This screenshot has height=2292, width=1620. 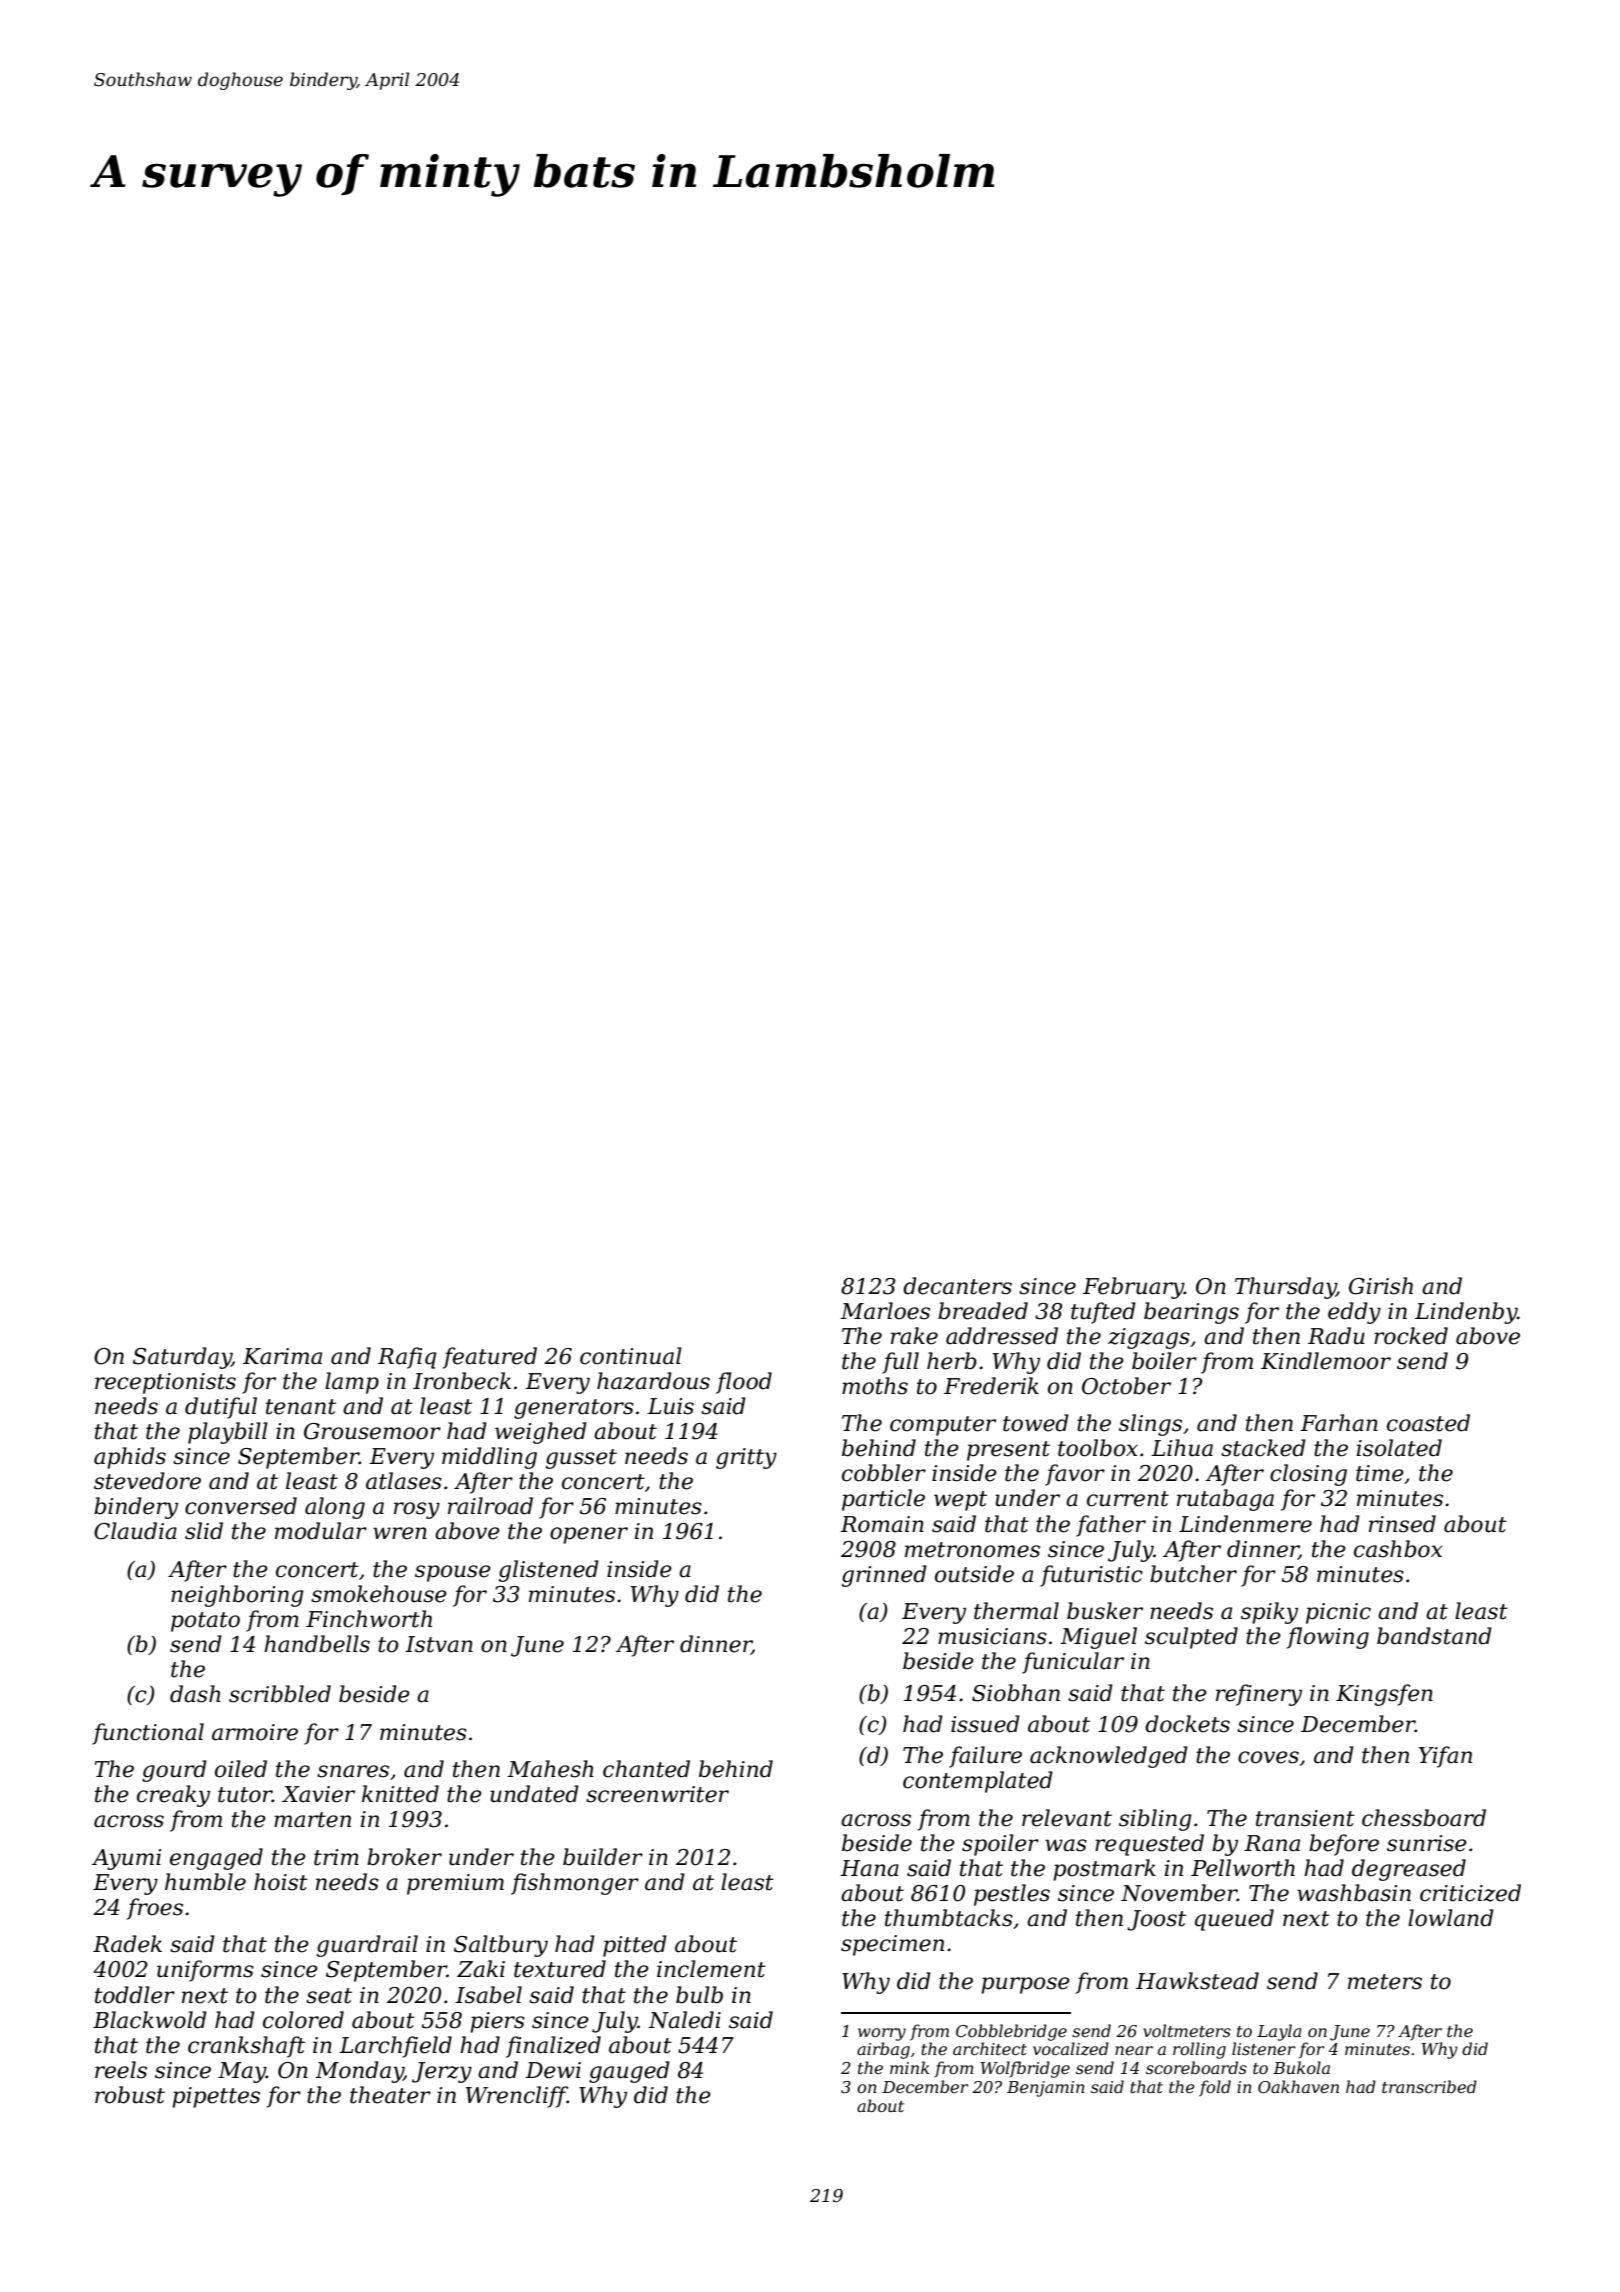 What do you see at coordinates (1046, 2089) in the screenshot?
I see `Benjamin` at bounding box center [1046, 2089].
